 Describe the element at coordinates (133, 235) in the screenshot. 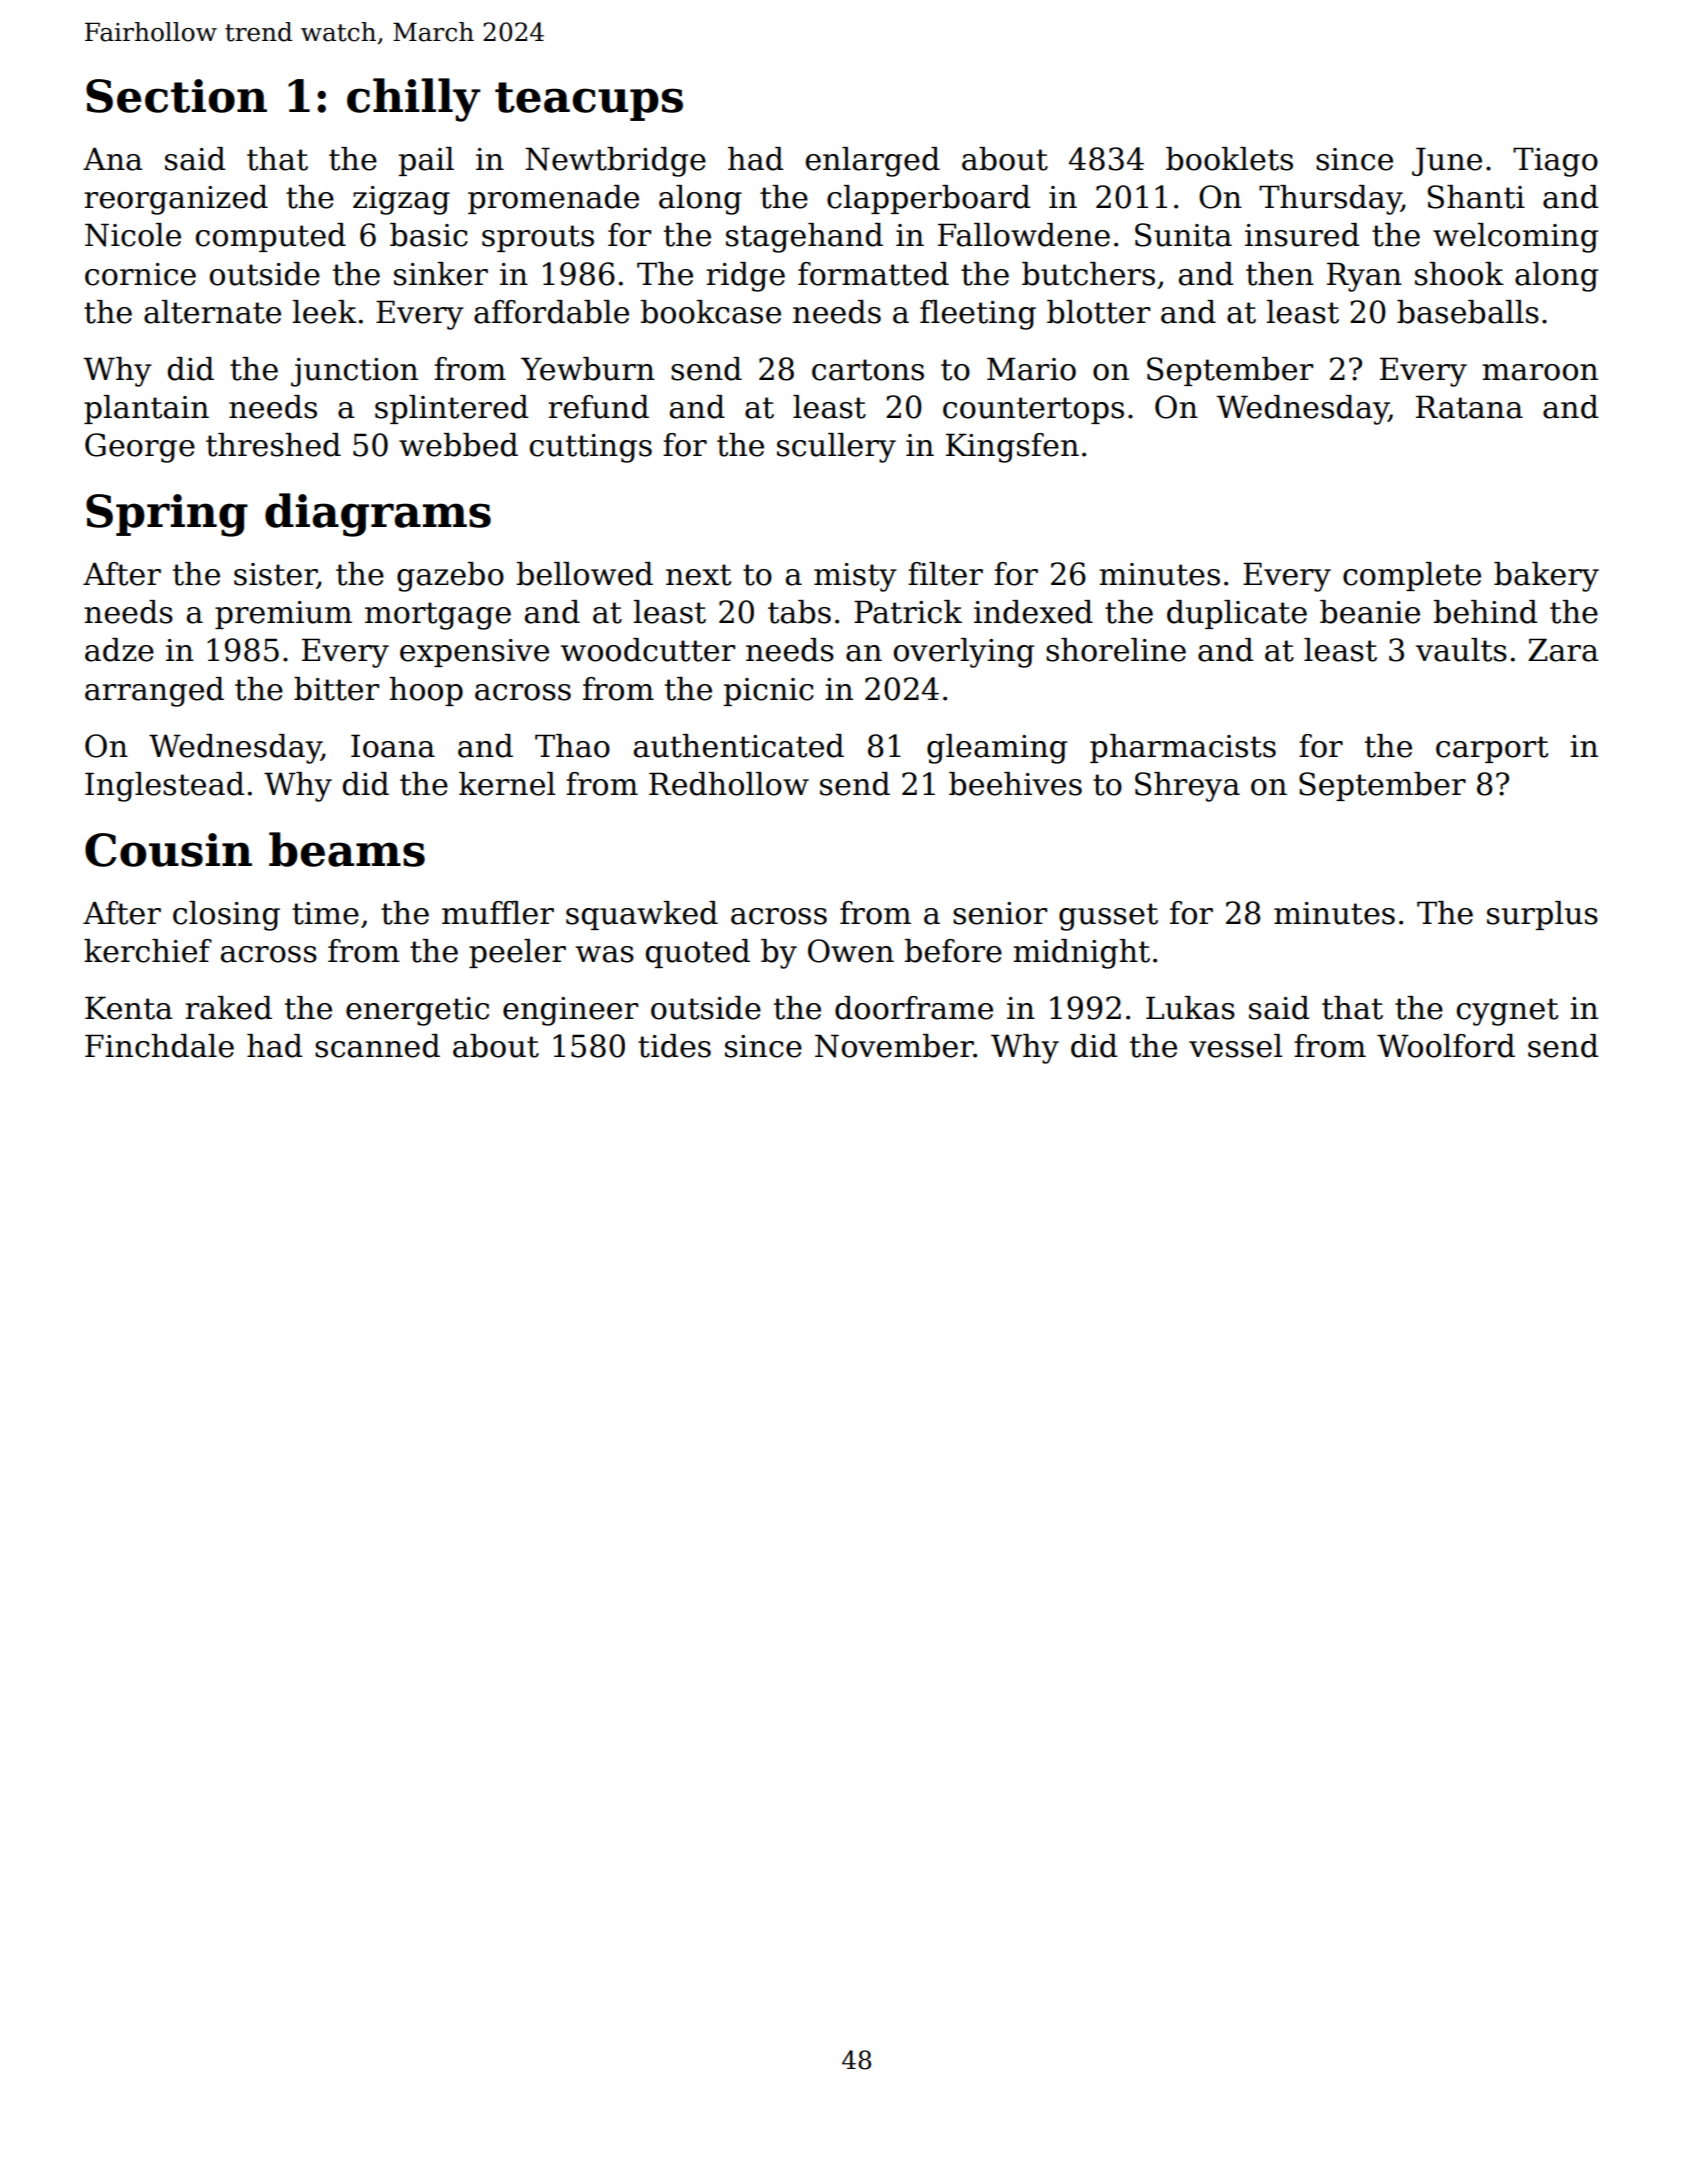

I see `Nicole` at that location.
